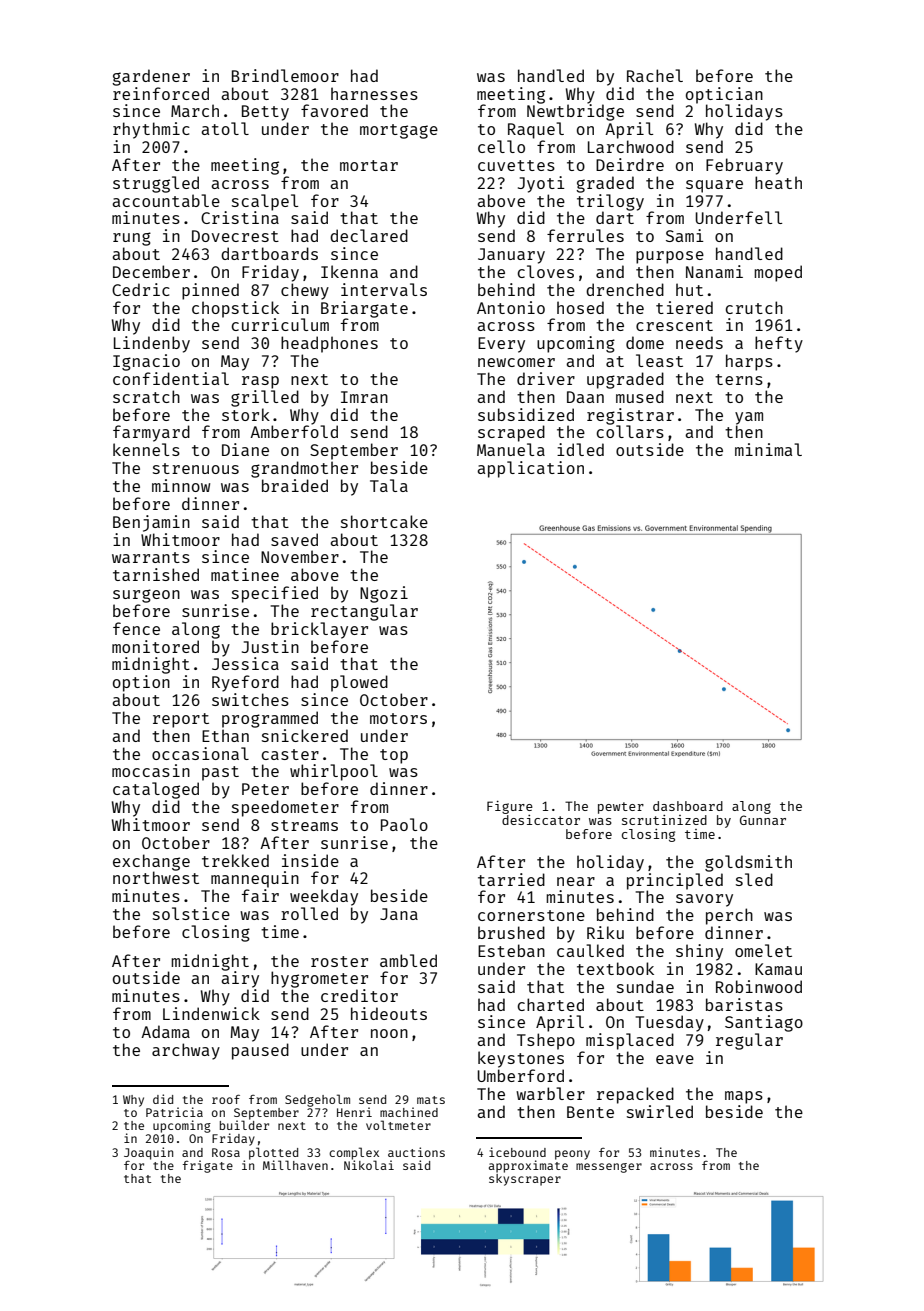 Image resolution: width=924 pixels, height=1311 pixels. Describe the element at coordinates (778, 273) in the document. I see `moped` at that location.
